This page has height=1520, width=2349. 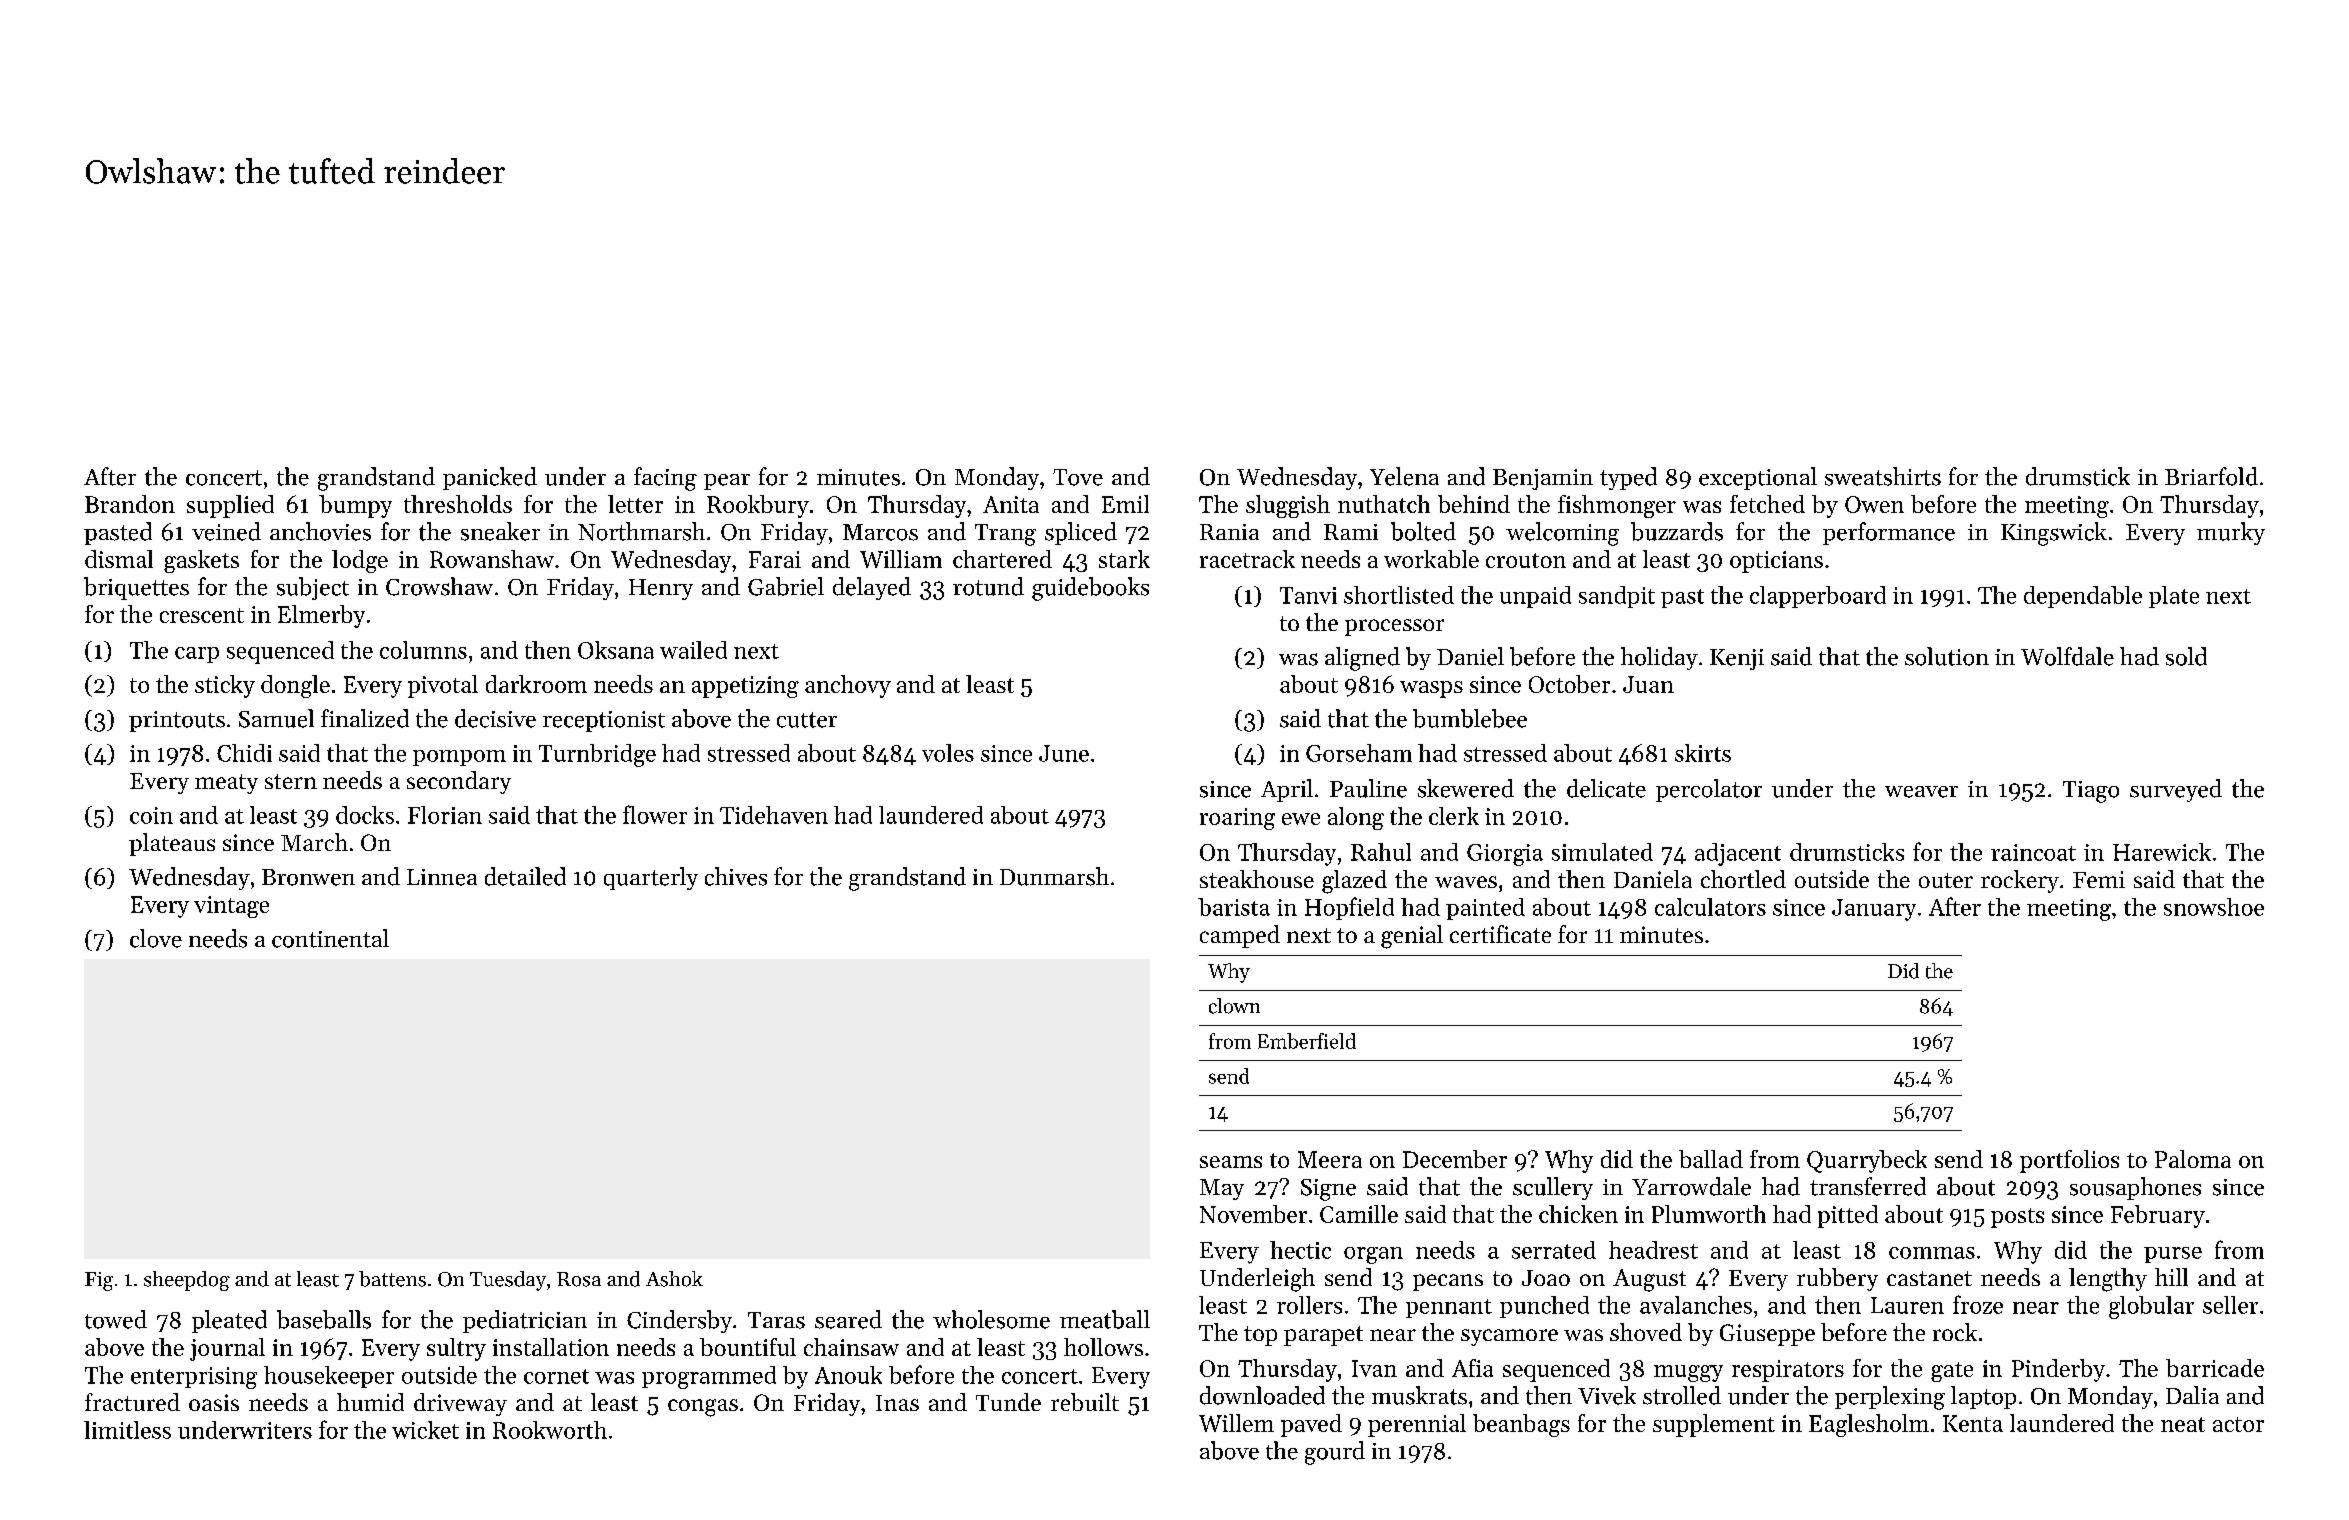 I want to click on Briarfold, so click(x=2211, y=476).
